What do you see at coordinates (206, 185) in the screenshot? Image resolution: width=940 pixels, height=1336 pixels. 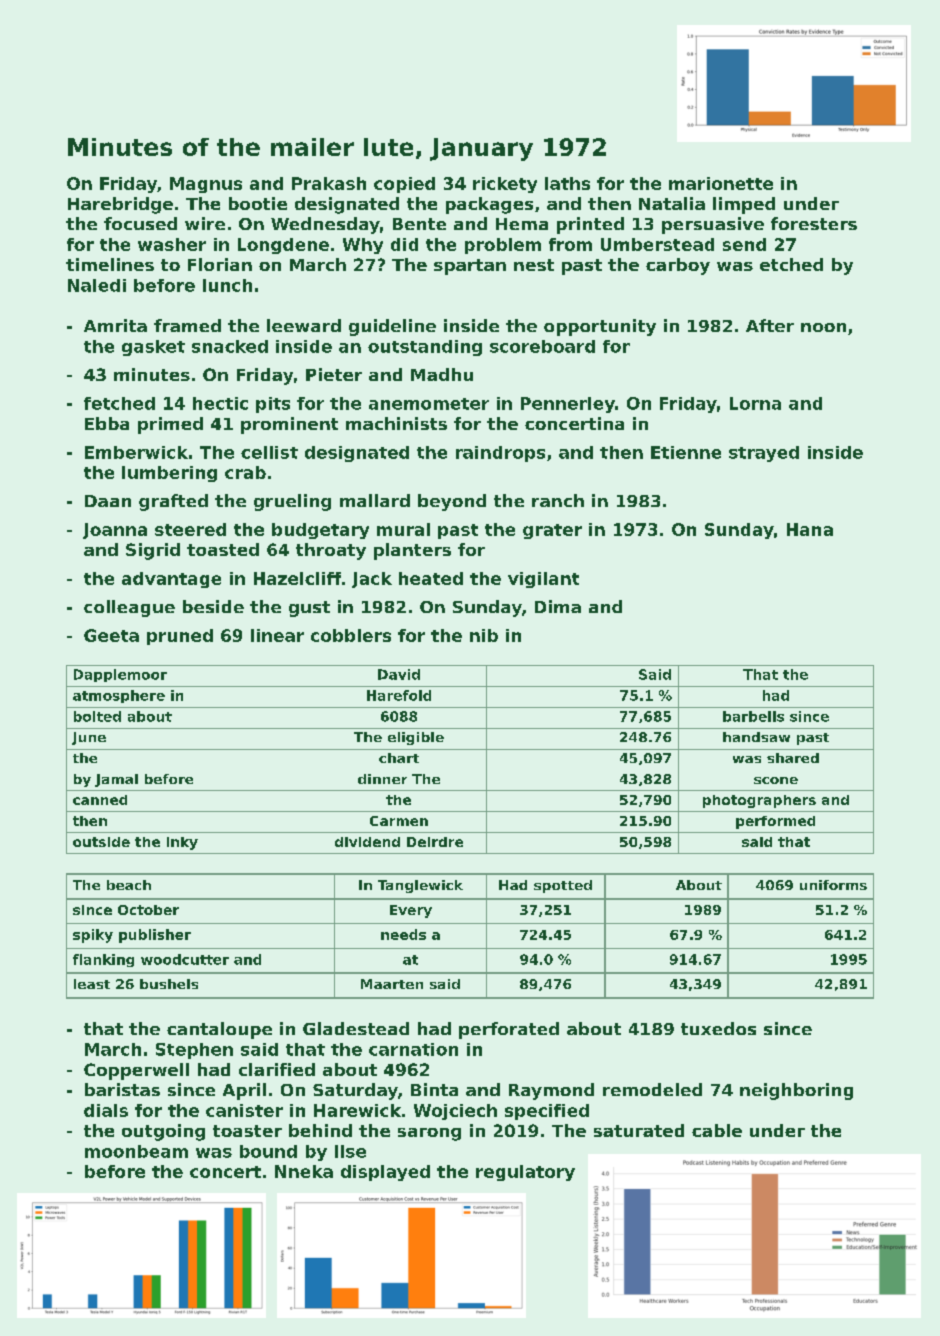 I see `Magnus` at bounding box center [206, 185].
